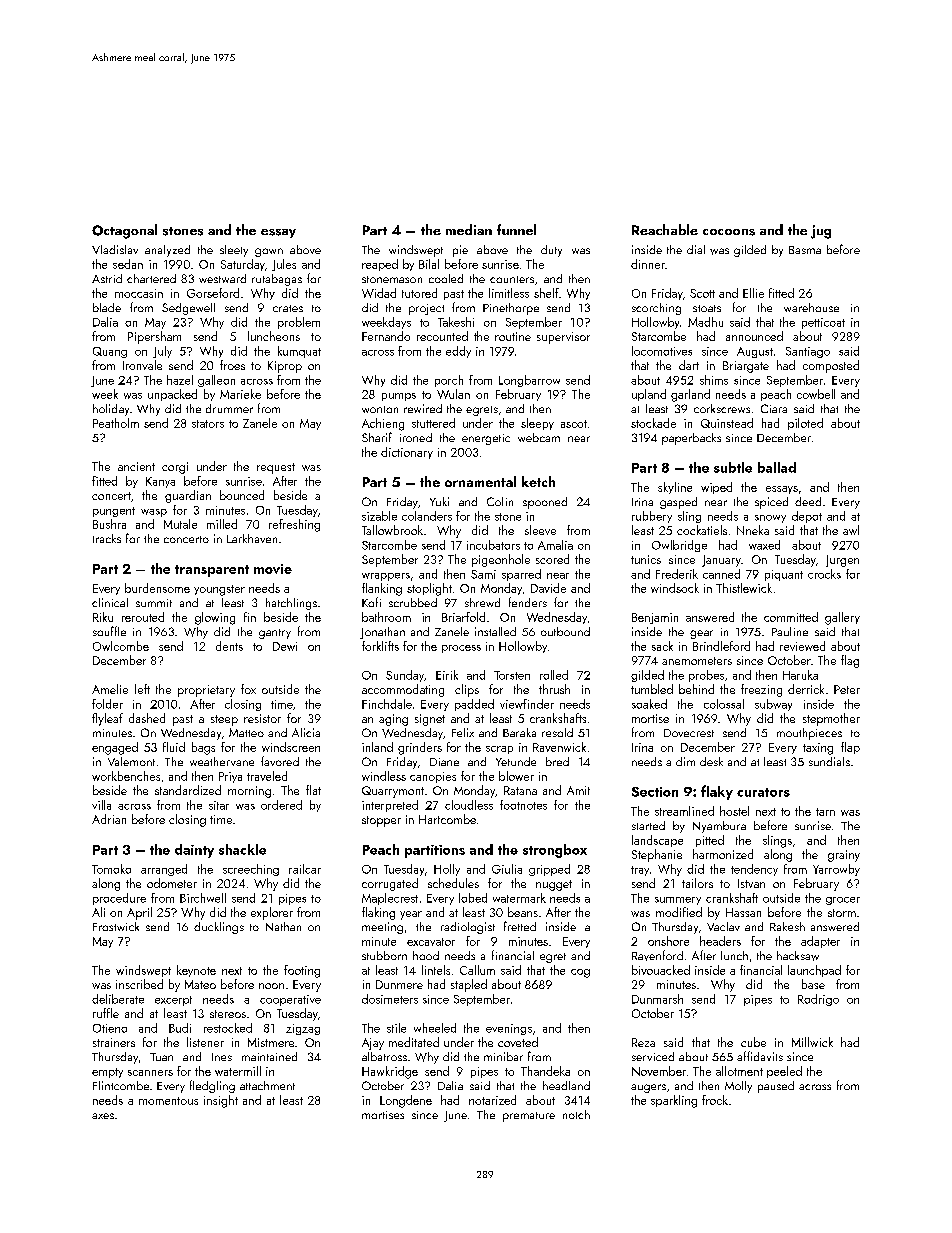  Describe the element at coordinates (119, 899) in the page. I see `procedure` at that location.
